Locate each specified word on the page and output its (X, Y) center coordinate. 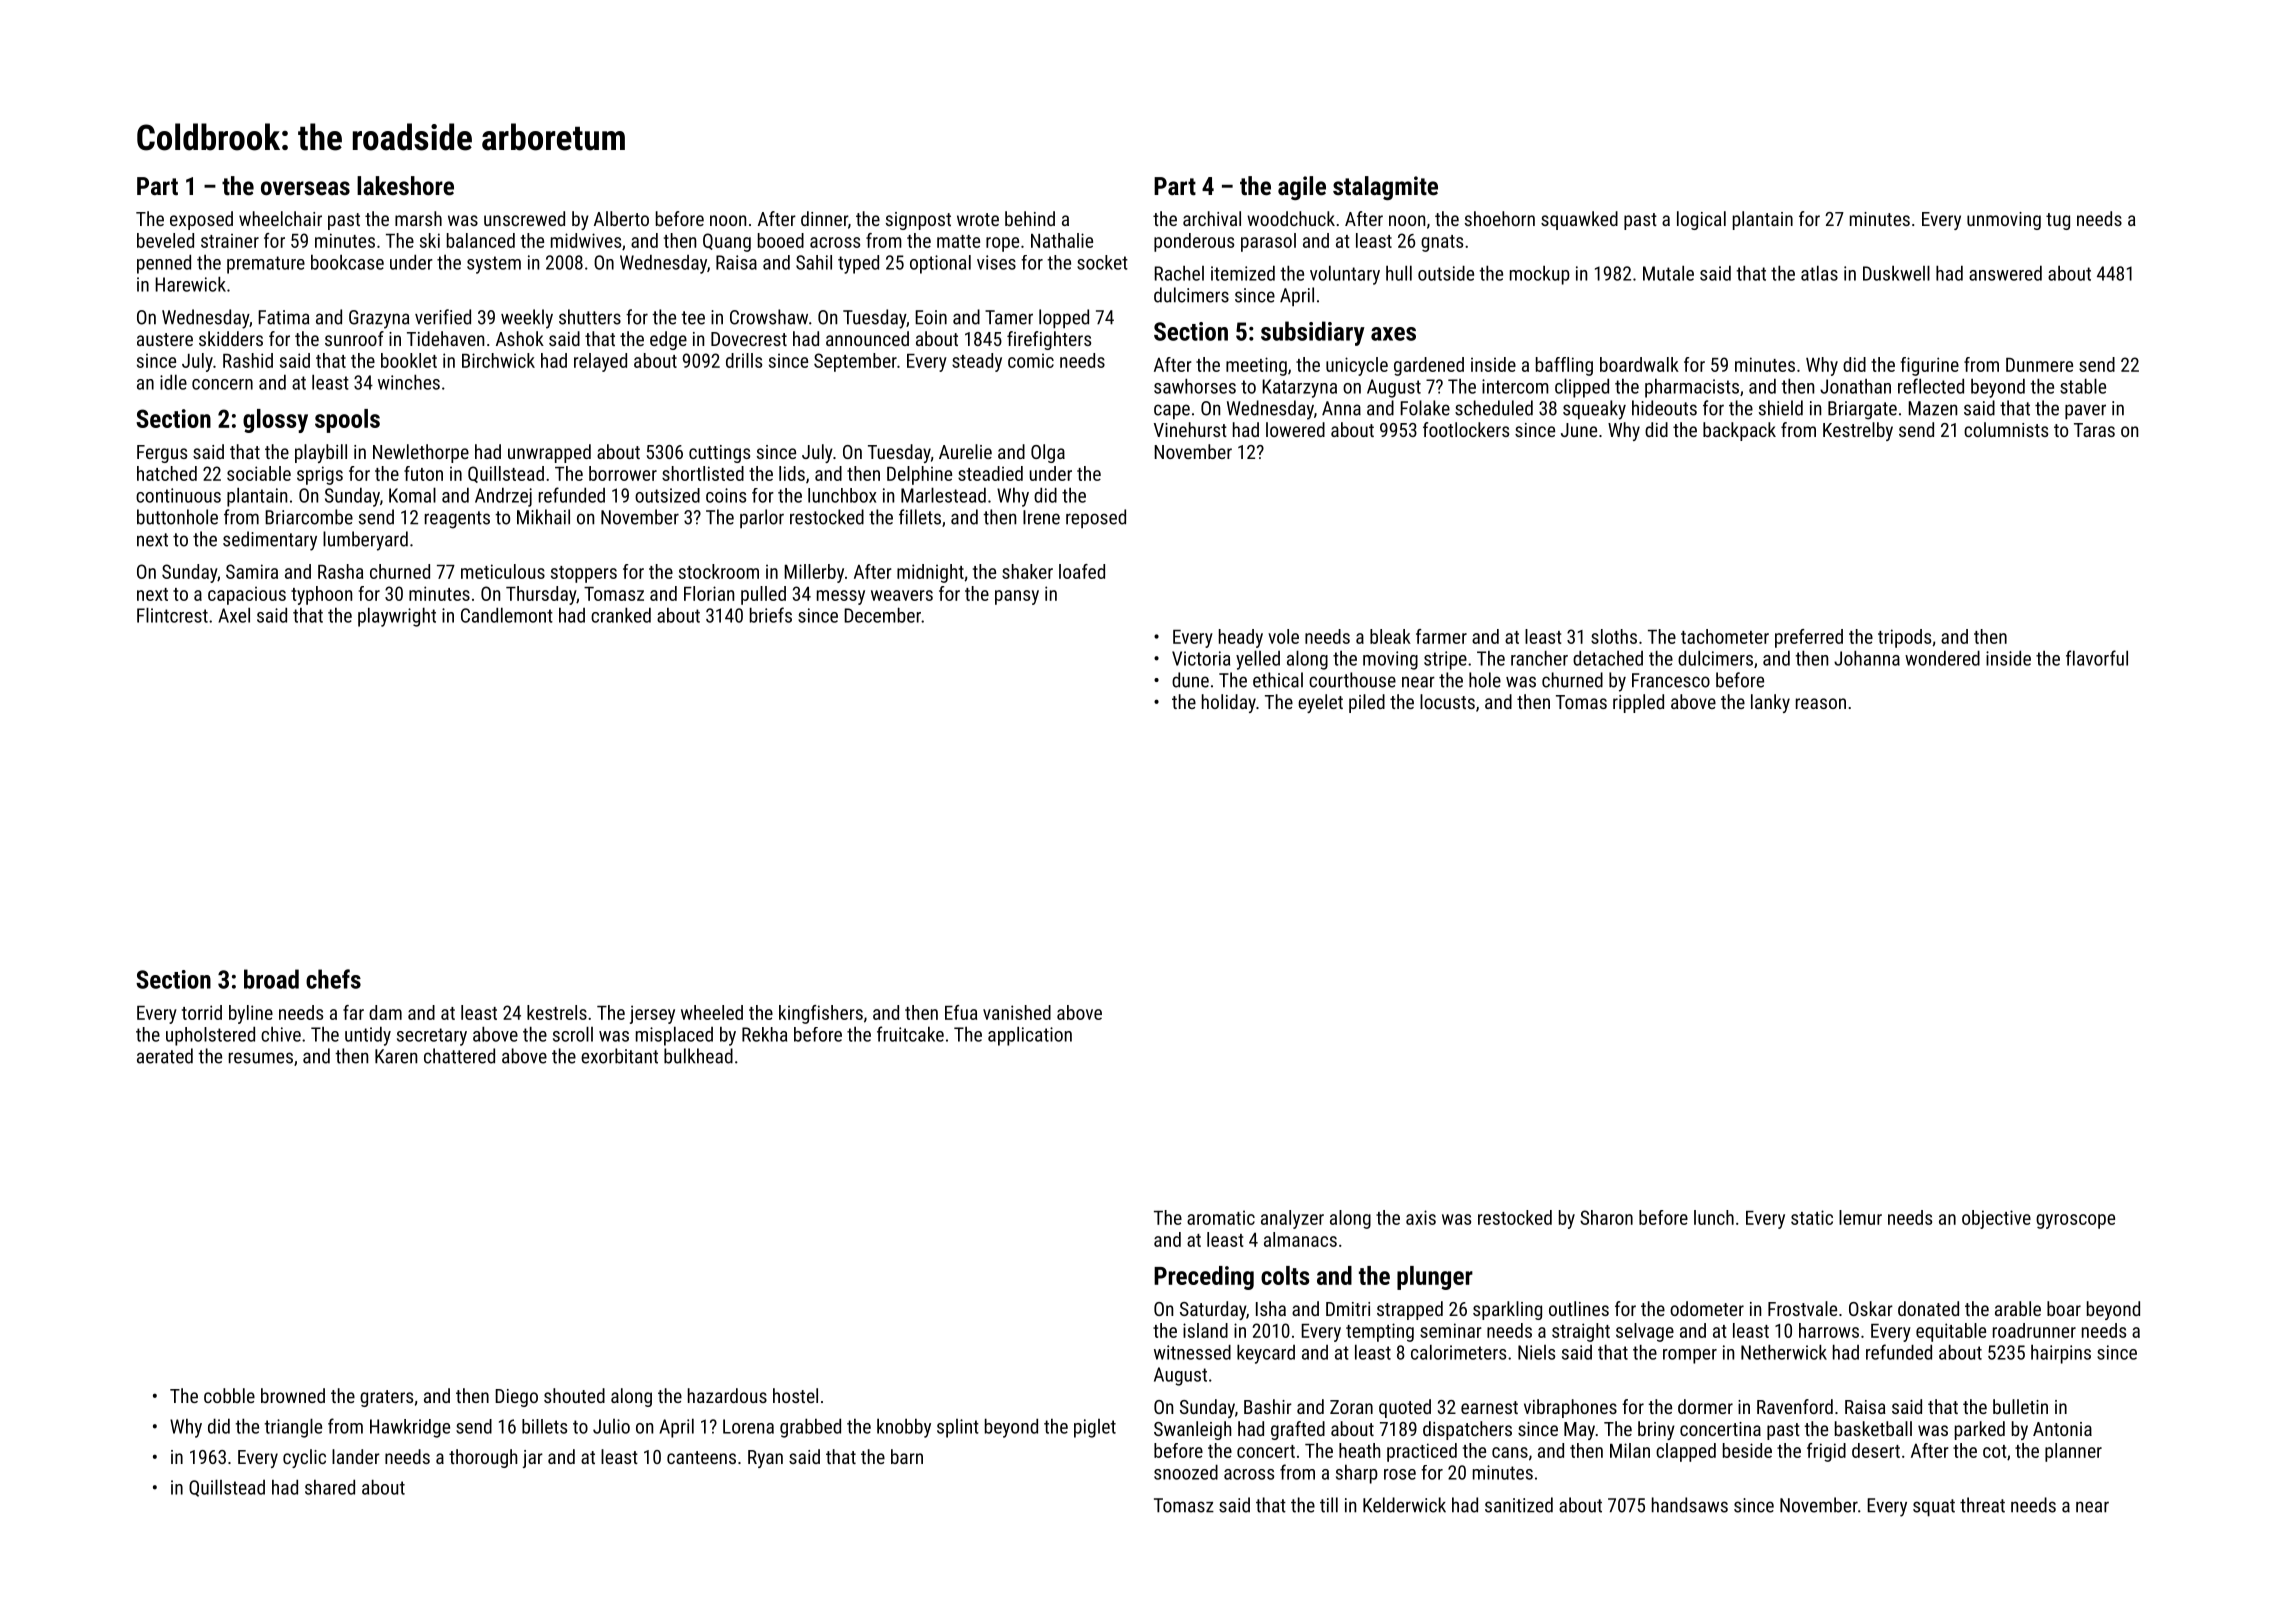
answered (2005, 273)
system (494, 265)
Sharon (1606, 1217)
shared (330, 1487)
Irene (1041, 517)
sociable (259, 473)
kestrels (557, 1012)
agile (1302, 188)
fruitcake (910, 1034)
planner (2073, 1452)
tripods (1904, 638)
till (1329, 1505)
